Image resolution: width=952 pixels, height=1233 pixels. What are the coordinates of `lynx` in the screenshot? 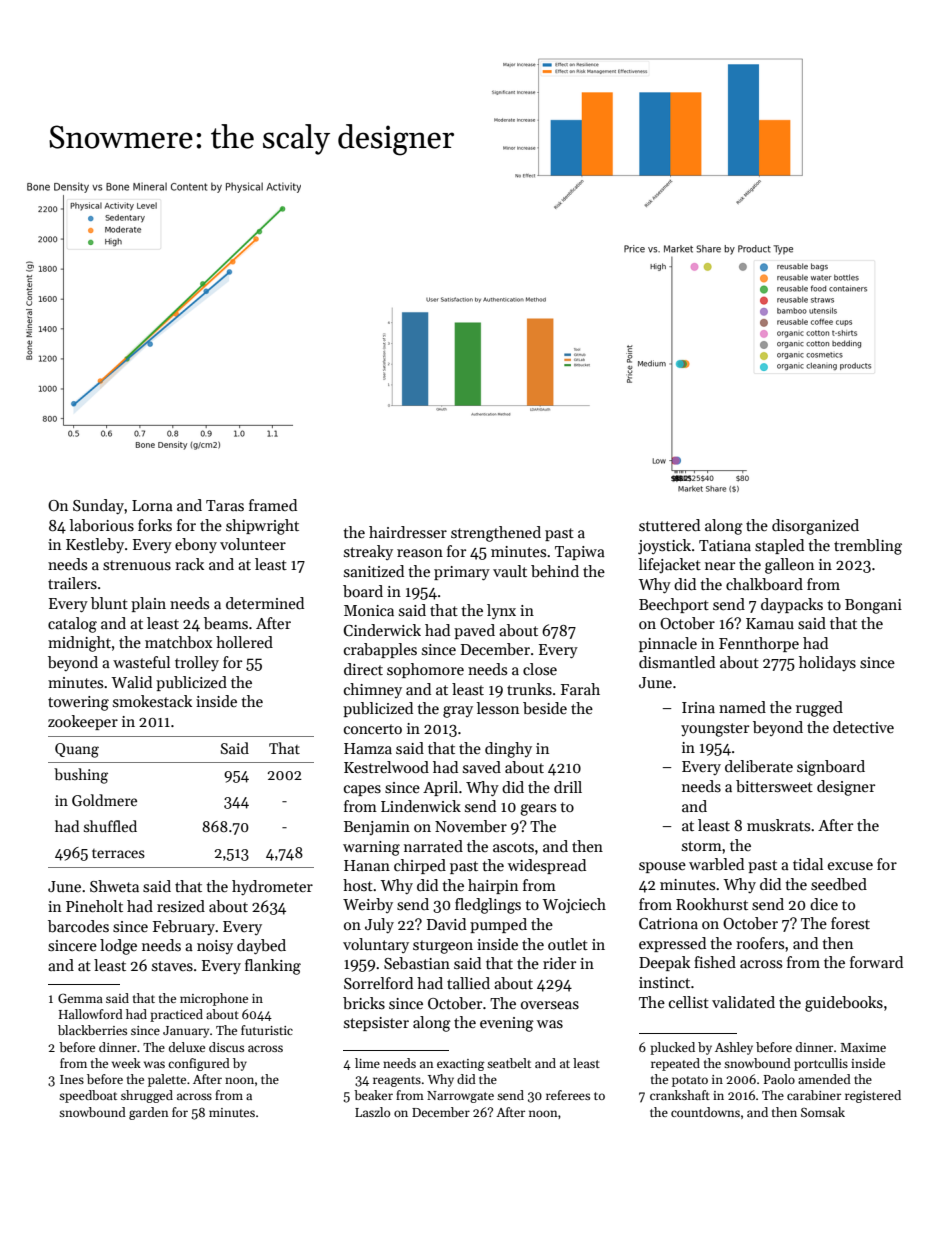 It's located at (501, 611).
